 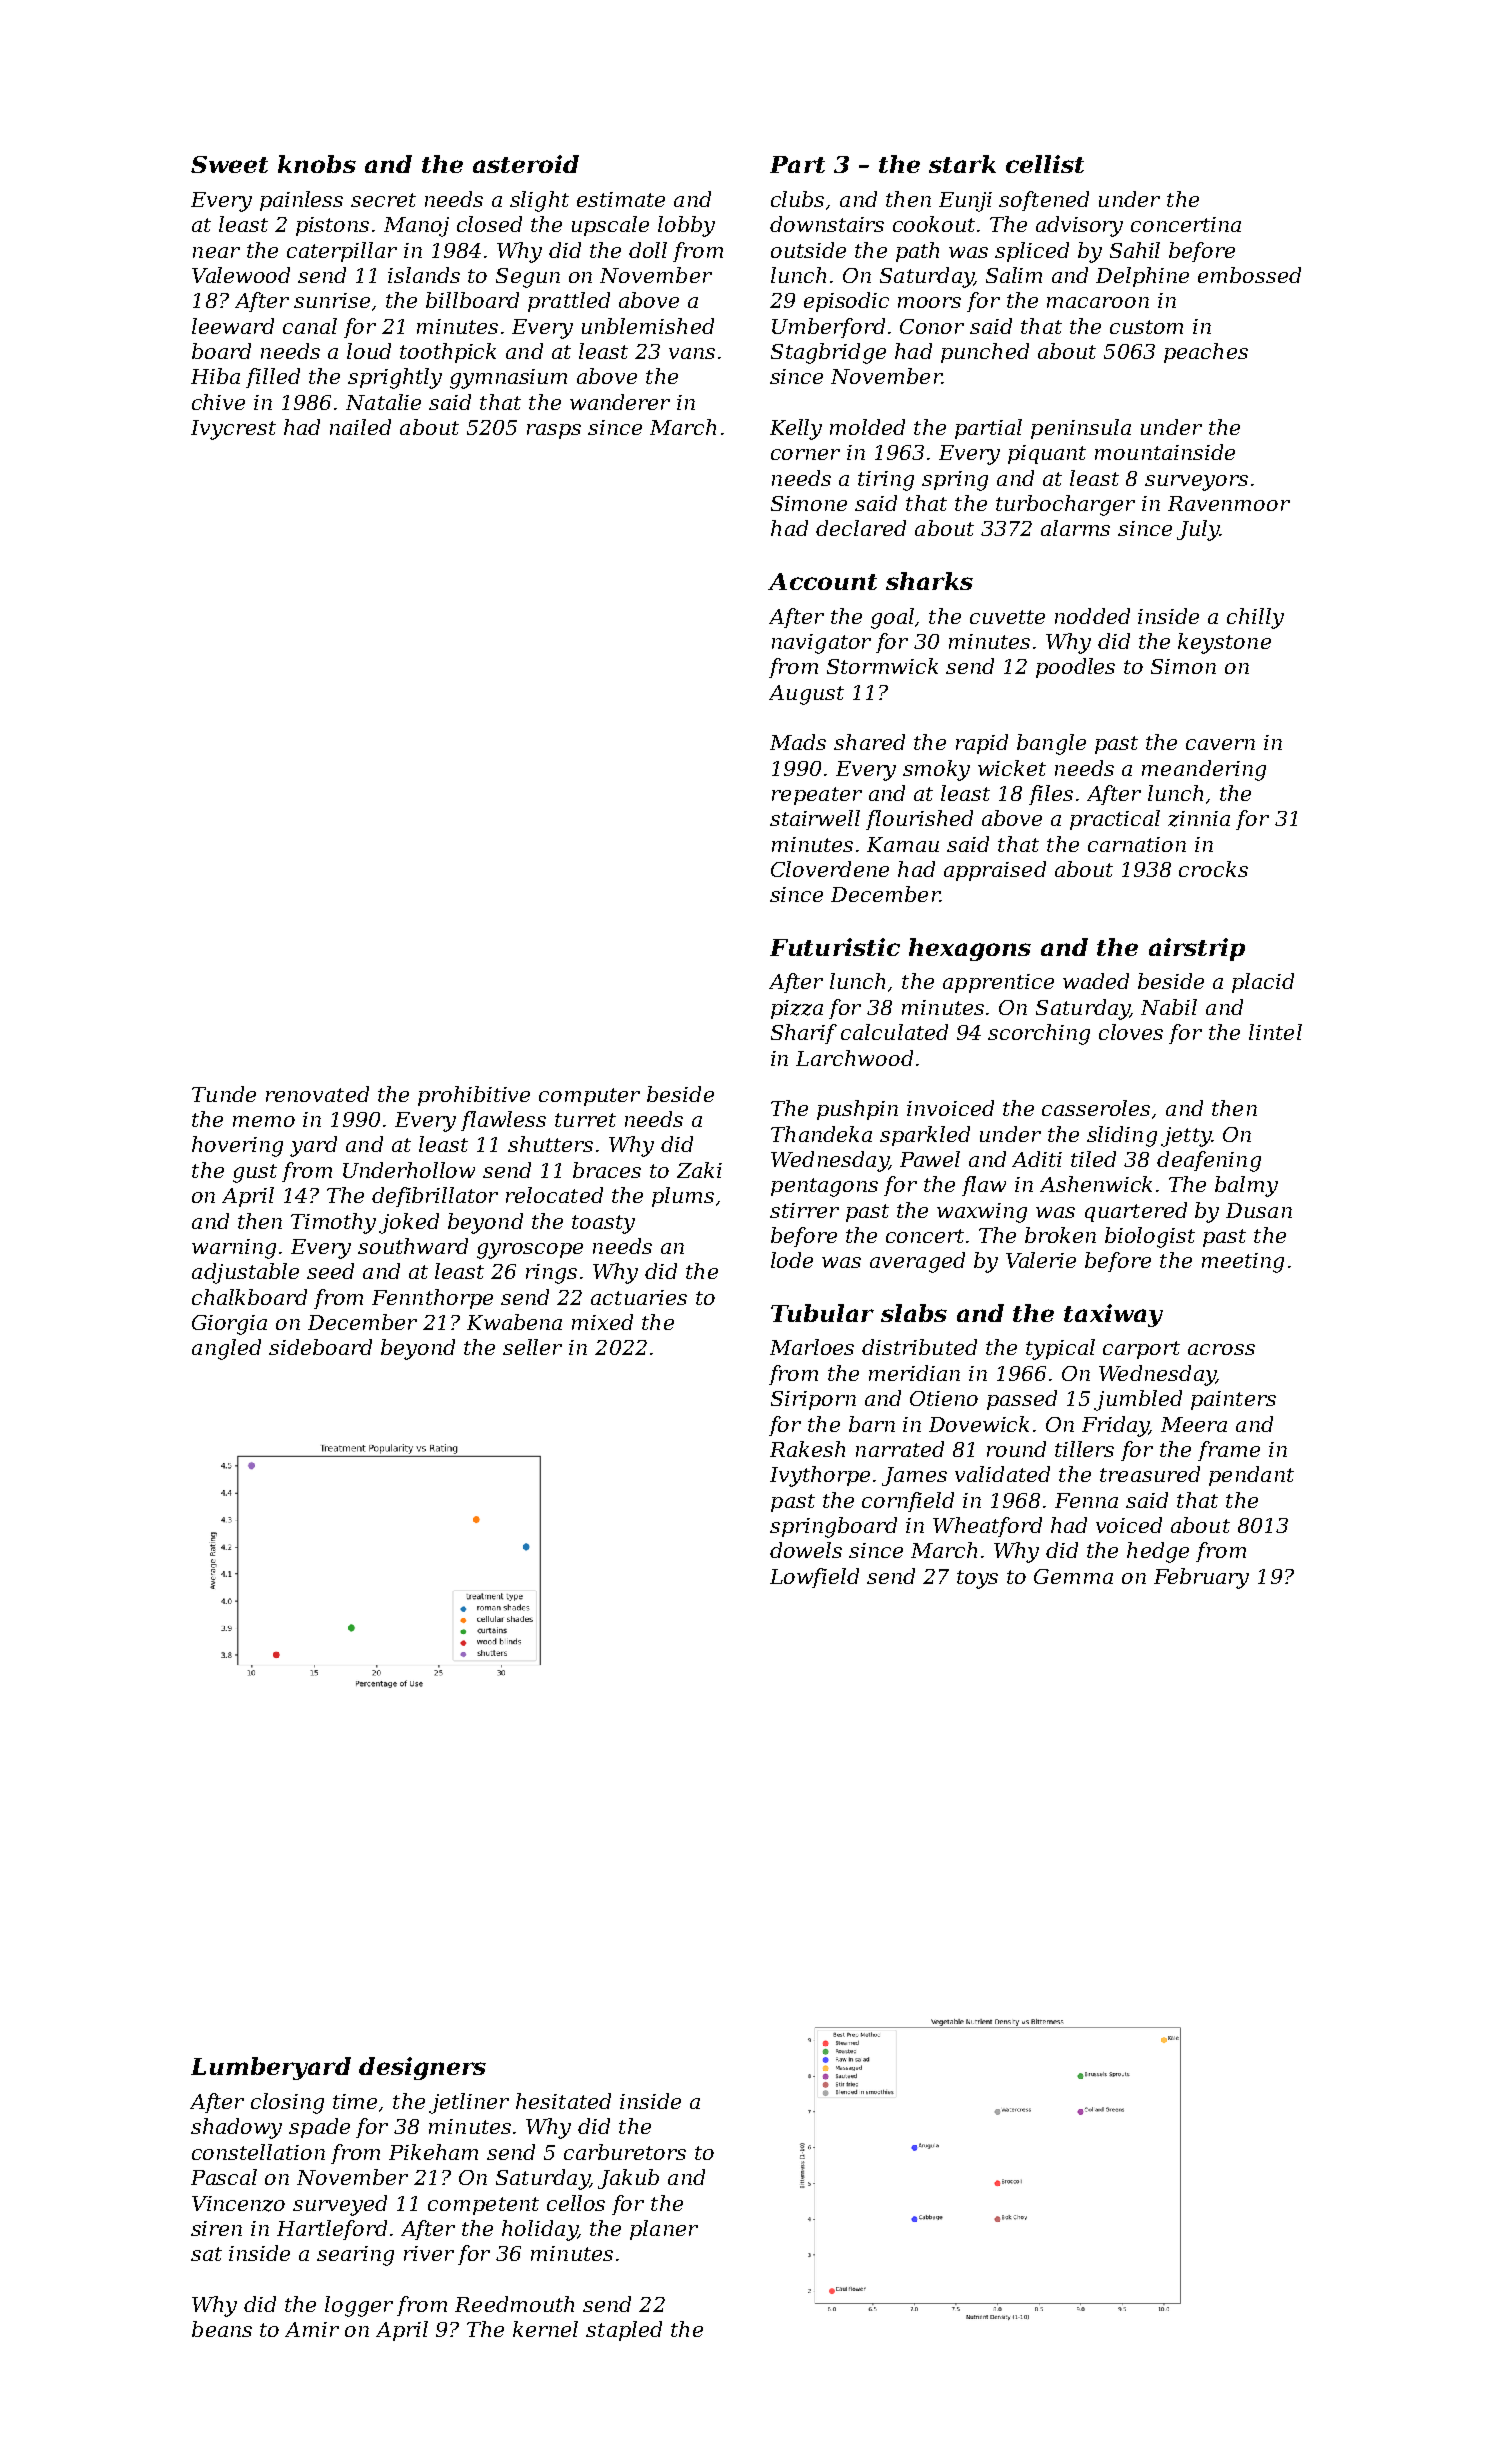 What do you see at coordinates (1249, 275) in the screenshot?
I see `embossed` at bounding box center [1249, 275].
